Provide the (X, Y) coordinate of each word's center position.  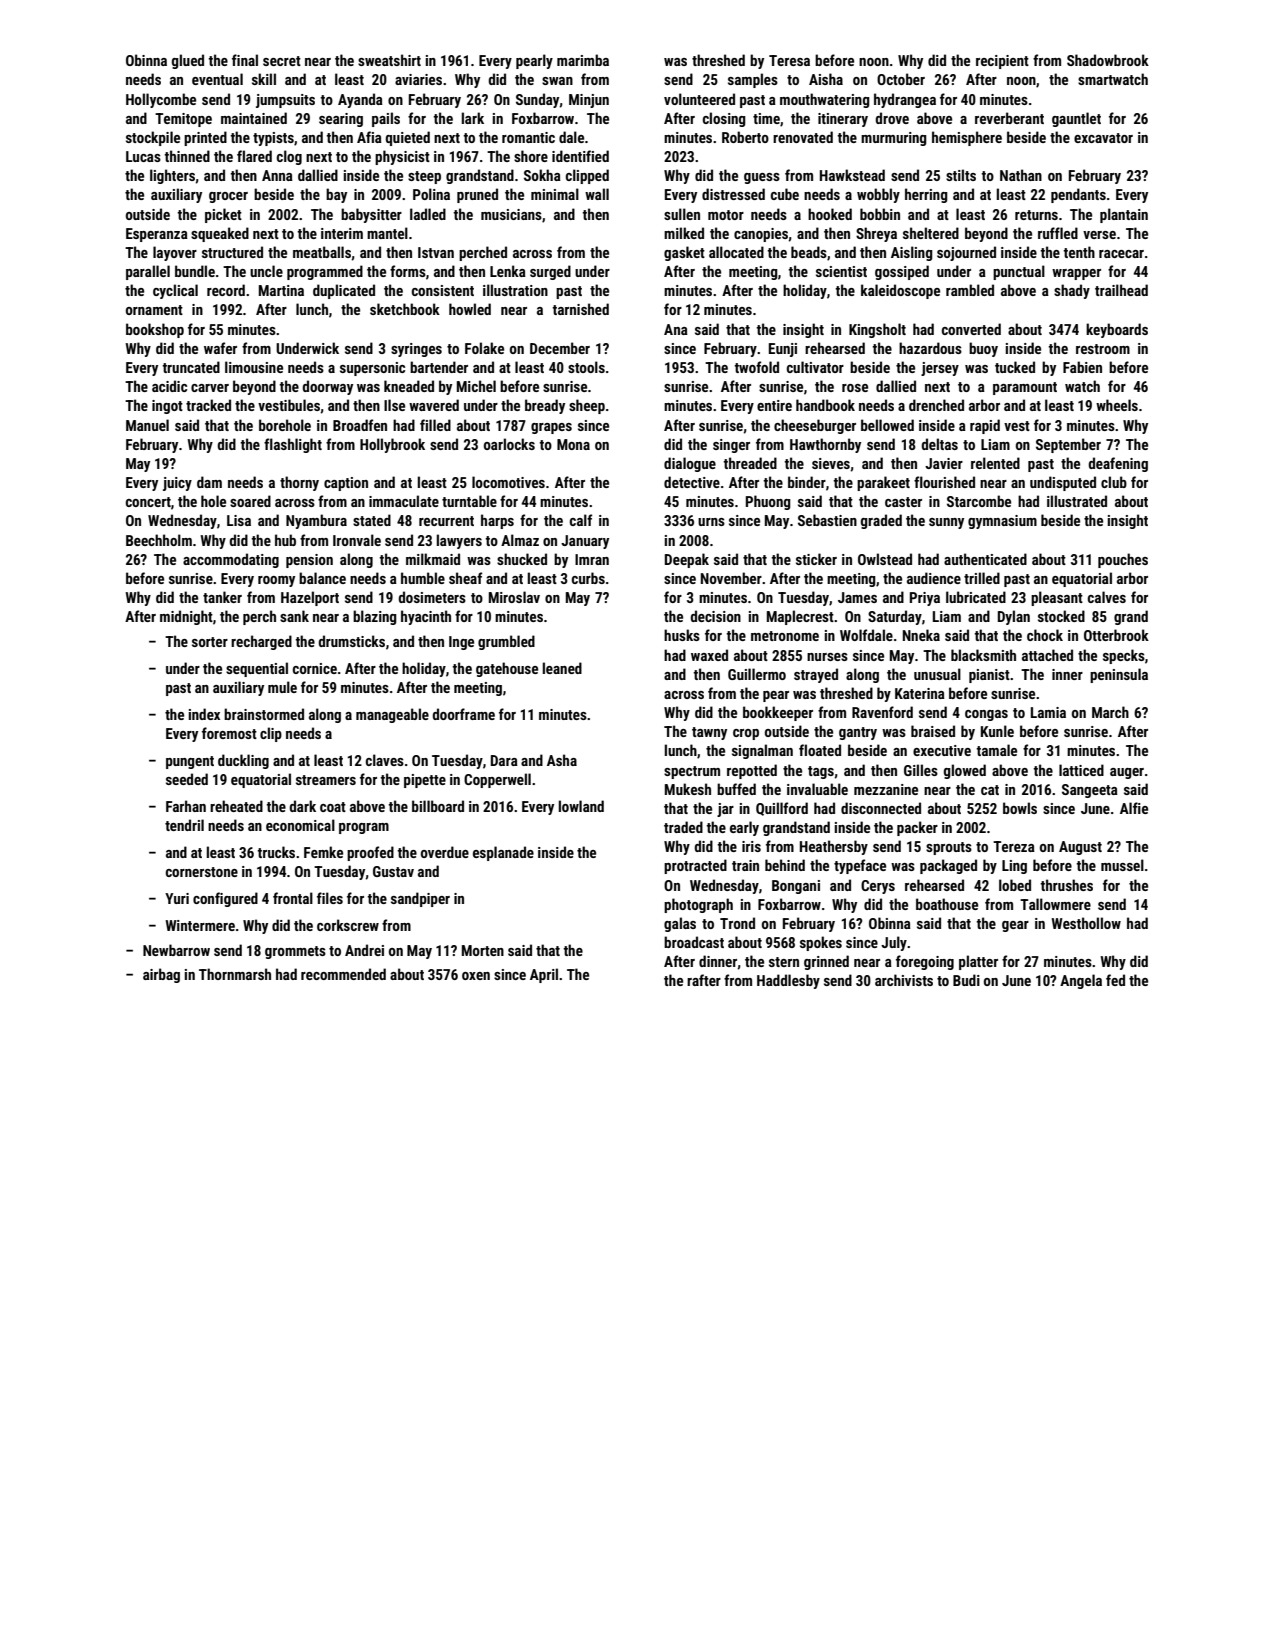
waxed (709, 655)
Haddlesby (788, 981)
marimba (583, 60)
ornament (154, 310)
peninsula (1119, 675)
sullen (682, 214)
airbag (161, 975)
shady (1072, 291)
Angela (1081, 981)
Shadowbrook (1108, 60)
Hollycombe (161, 100)
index (204, 714)
